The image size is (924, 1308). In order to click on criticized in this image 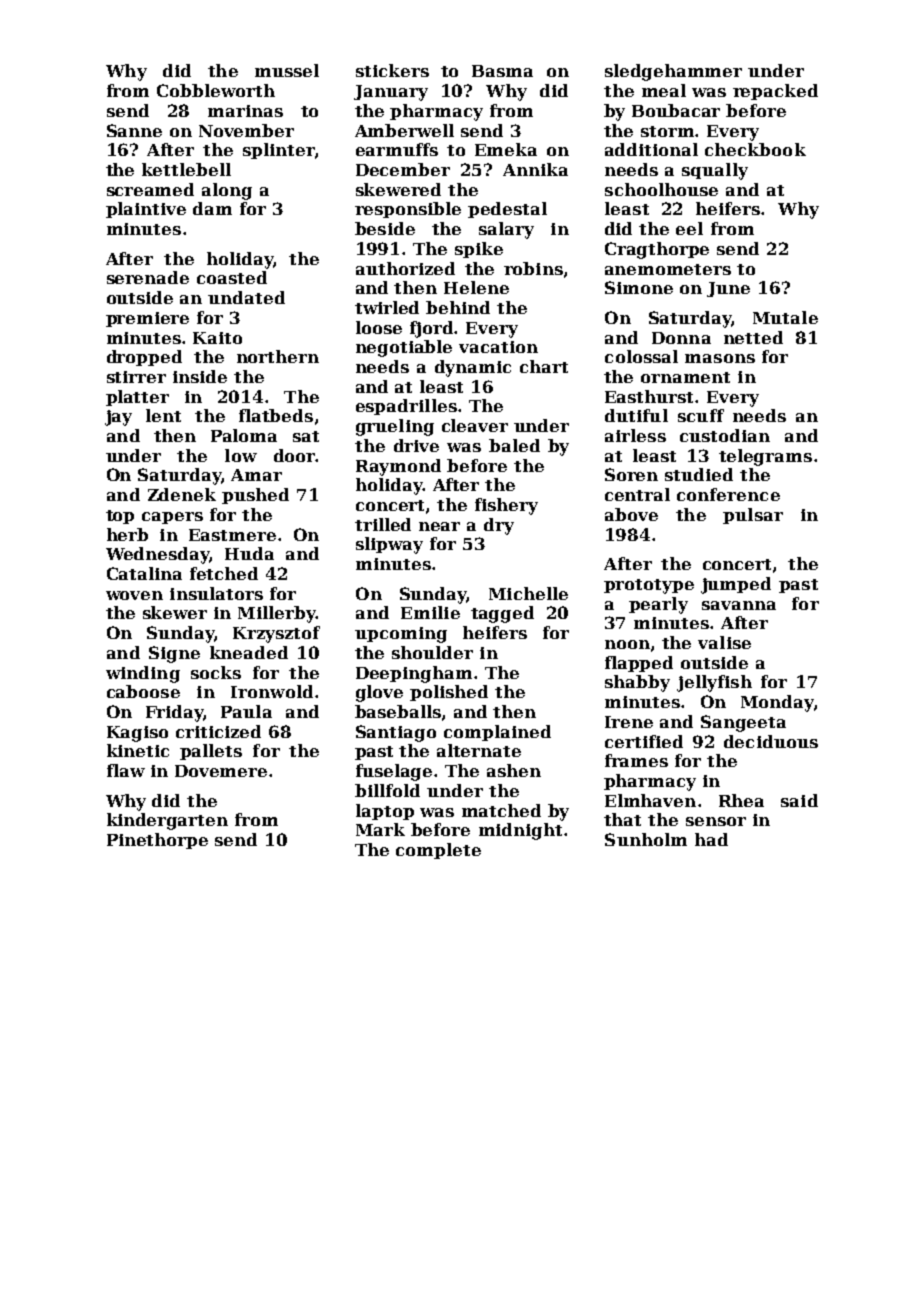, I will do `click(218, 731)`.
